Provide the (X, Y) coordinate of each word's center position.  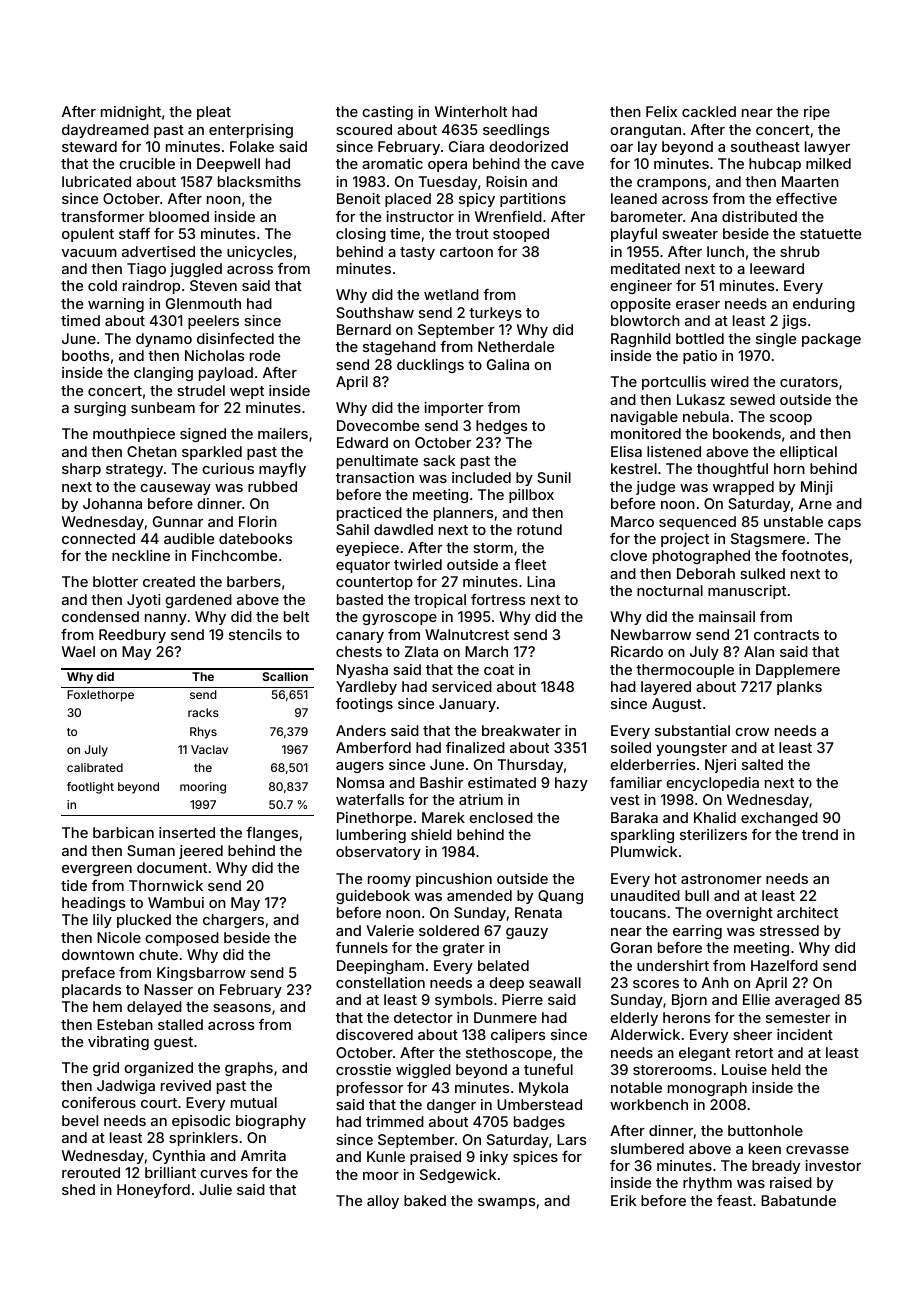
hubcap (775, 165)
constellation (380, 982)
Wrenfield (508, 216)
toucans (638, 913)
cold (102, 285)
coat (499, 670)
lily (102, 921)
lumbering (371, 836)
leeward (777, 268)
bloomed (179, 216)
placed (408, 200)
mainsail (727, 616)
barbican (123, 832)
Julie (215, 1189)
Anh (715, 982)
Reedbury (132, 636)
